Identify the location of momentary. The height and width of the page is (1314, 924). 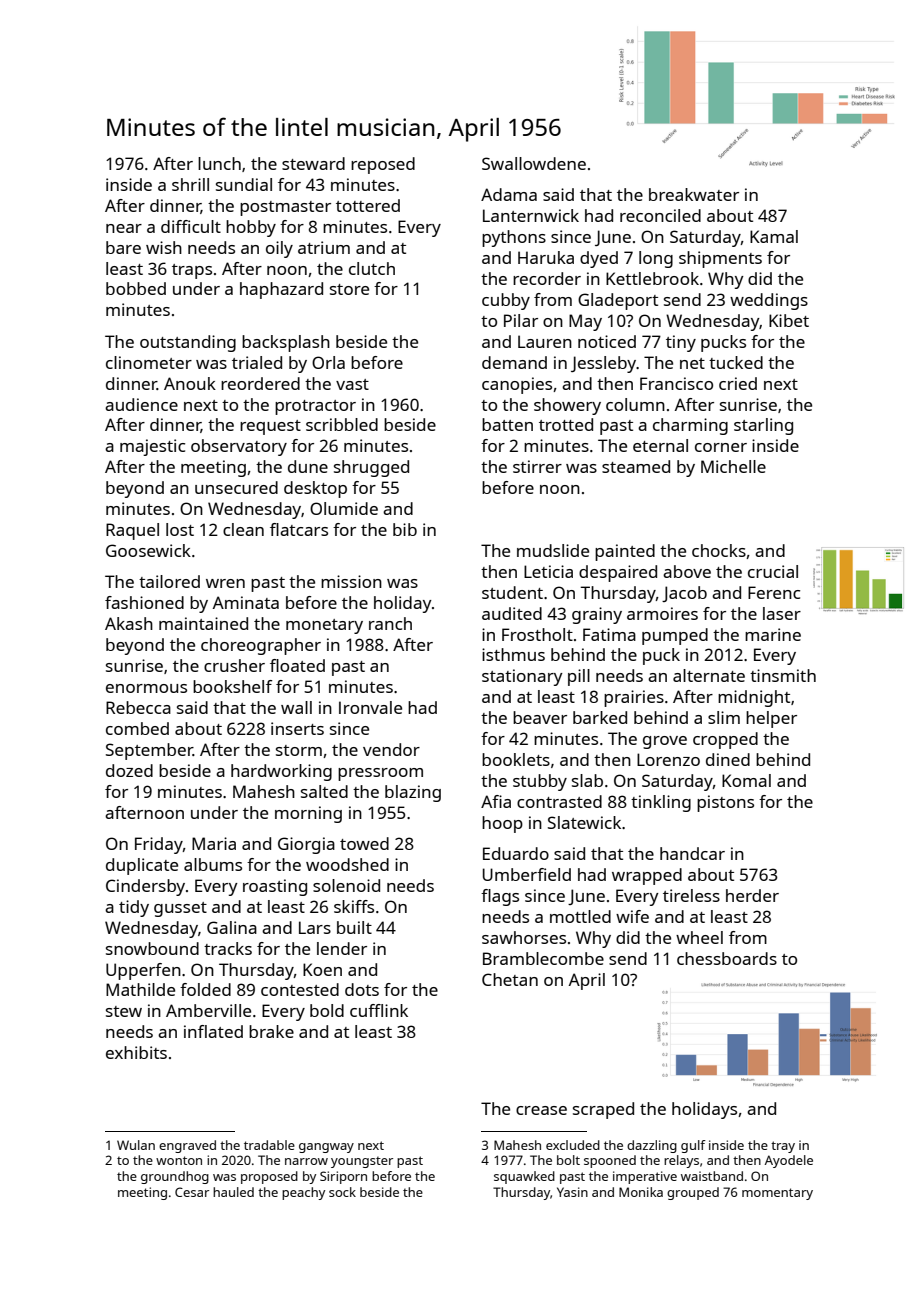
(777, 1194).
